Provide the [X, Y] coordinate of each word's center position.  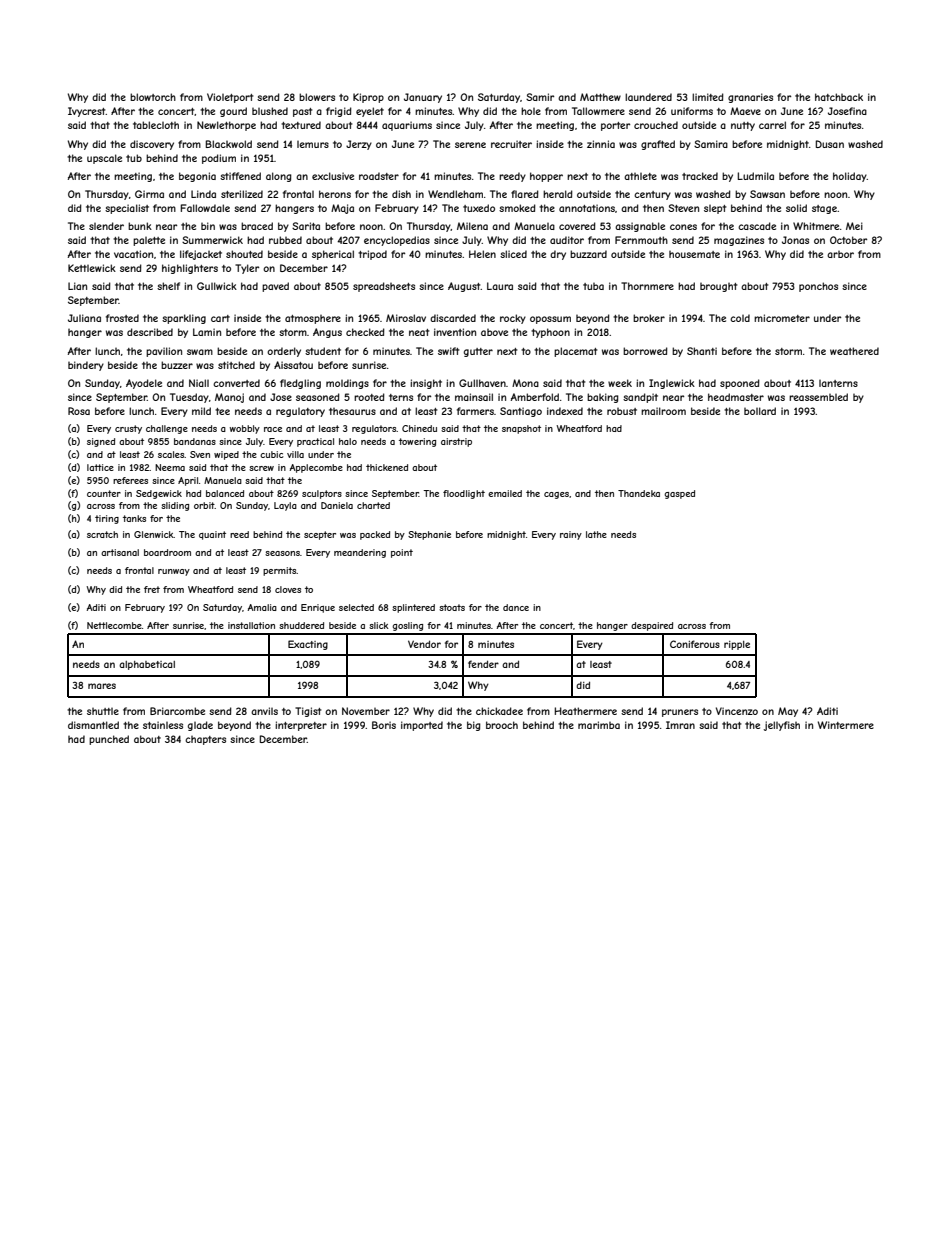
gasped [679, 494]
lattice [100, 467]
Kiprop [368, 98]
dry [558, 255]
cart [220, 318]
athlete [640, 176]
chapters [205, 740]
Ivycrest [87, 112]
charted [373, 505]
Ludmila [755, 176]
